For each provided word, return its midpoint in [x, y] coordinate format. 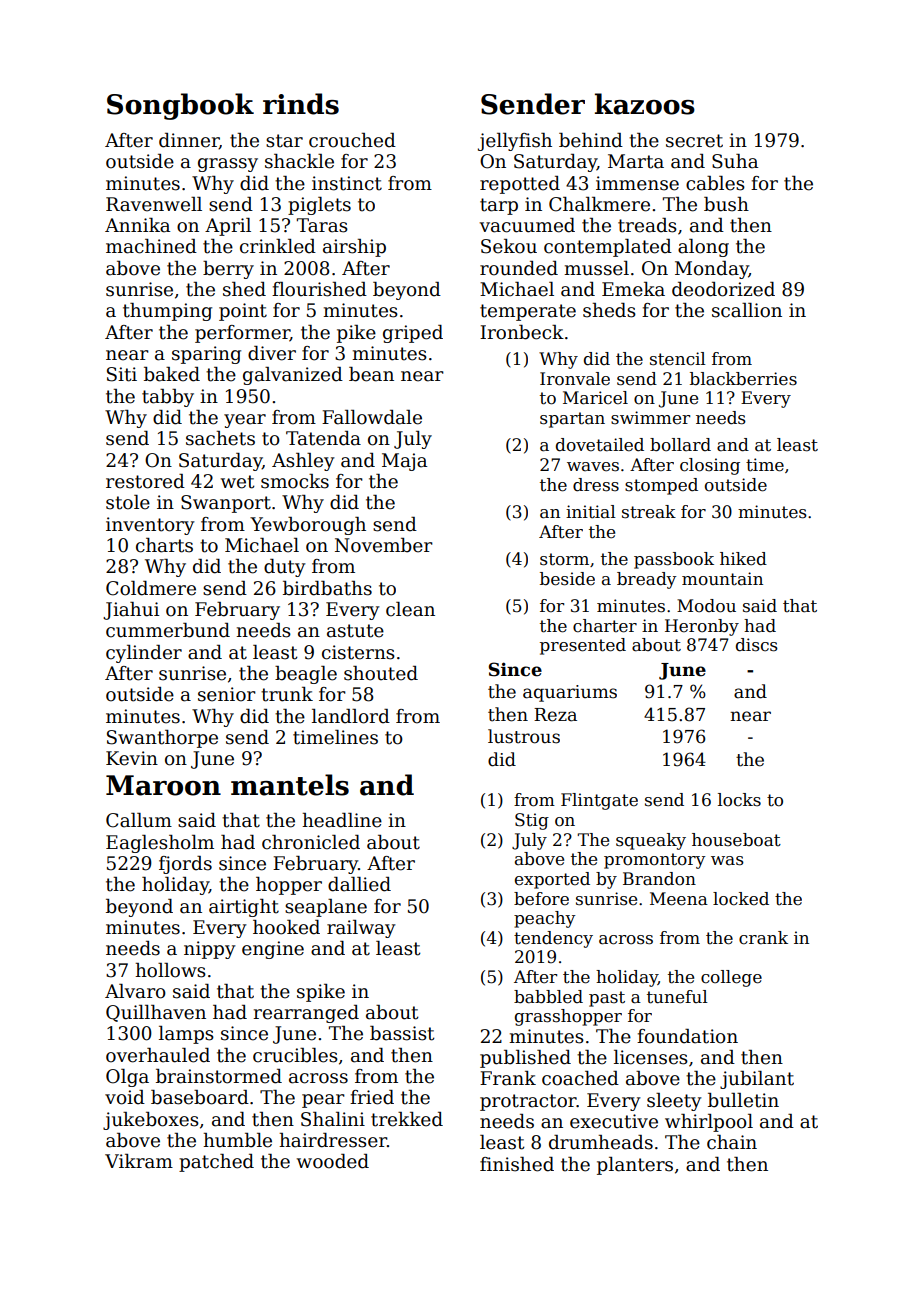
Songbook [180, 106]
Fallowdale [372, 417]
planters [635, 1166]
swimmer [650, 418]
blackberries [743, 379]
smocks [295, 481]
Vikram [139, 1161]
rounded [519, 268]
